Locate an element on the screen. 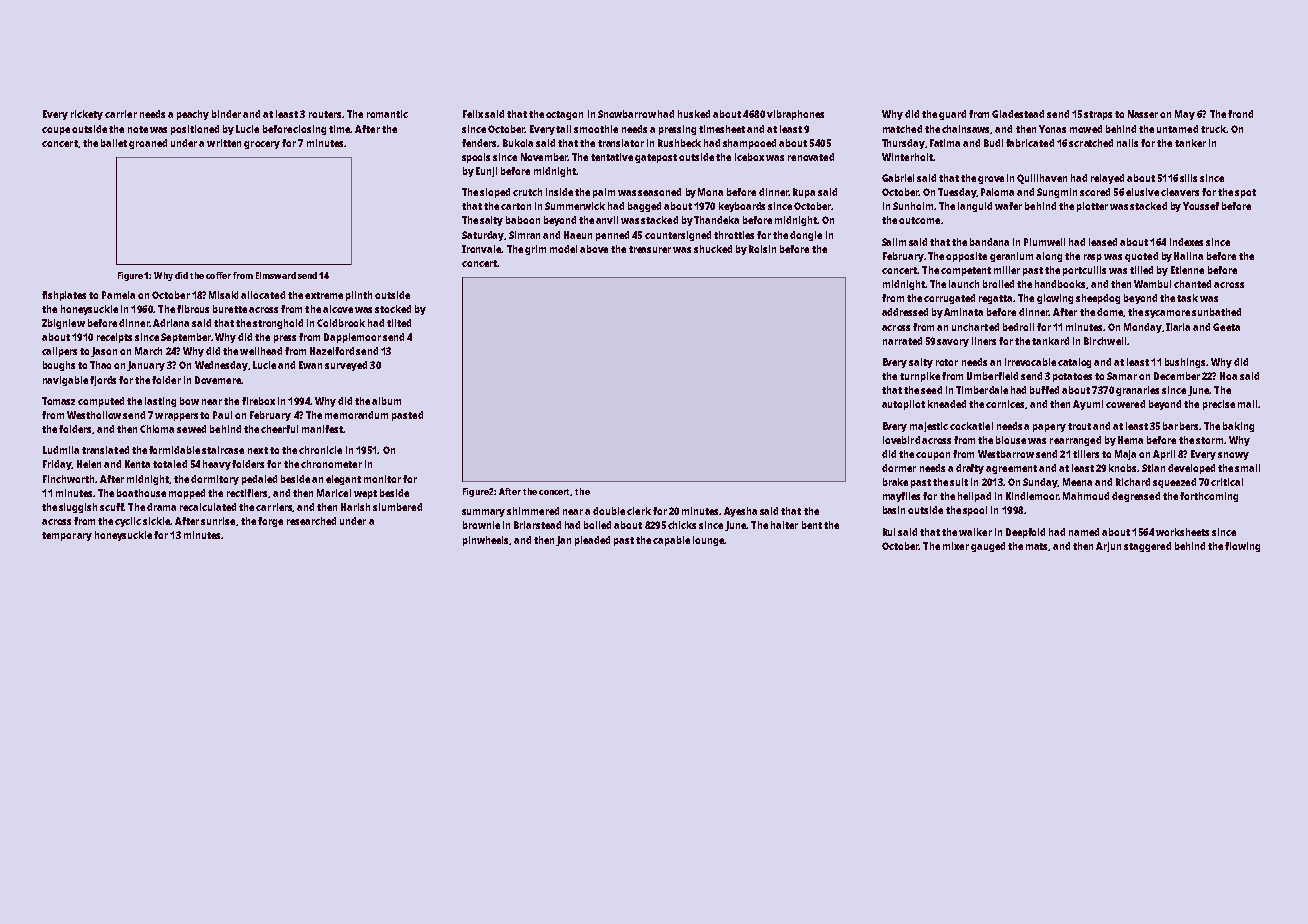 The height and width of the screenshot is (924, 1308). temporary is located at coordinates (67, 536).
